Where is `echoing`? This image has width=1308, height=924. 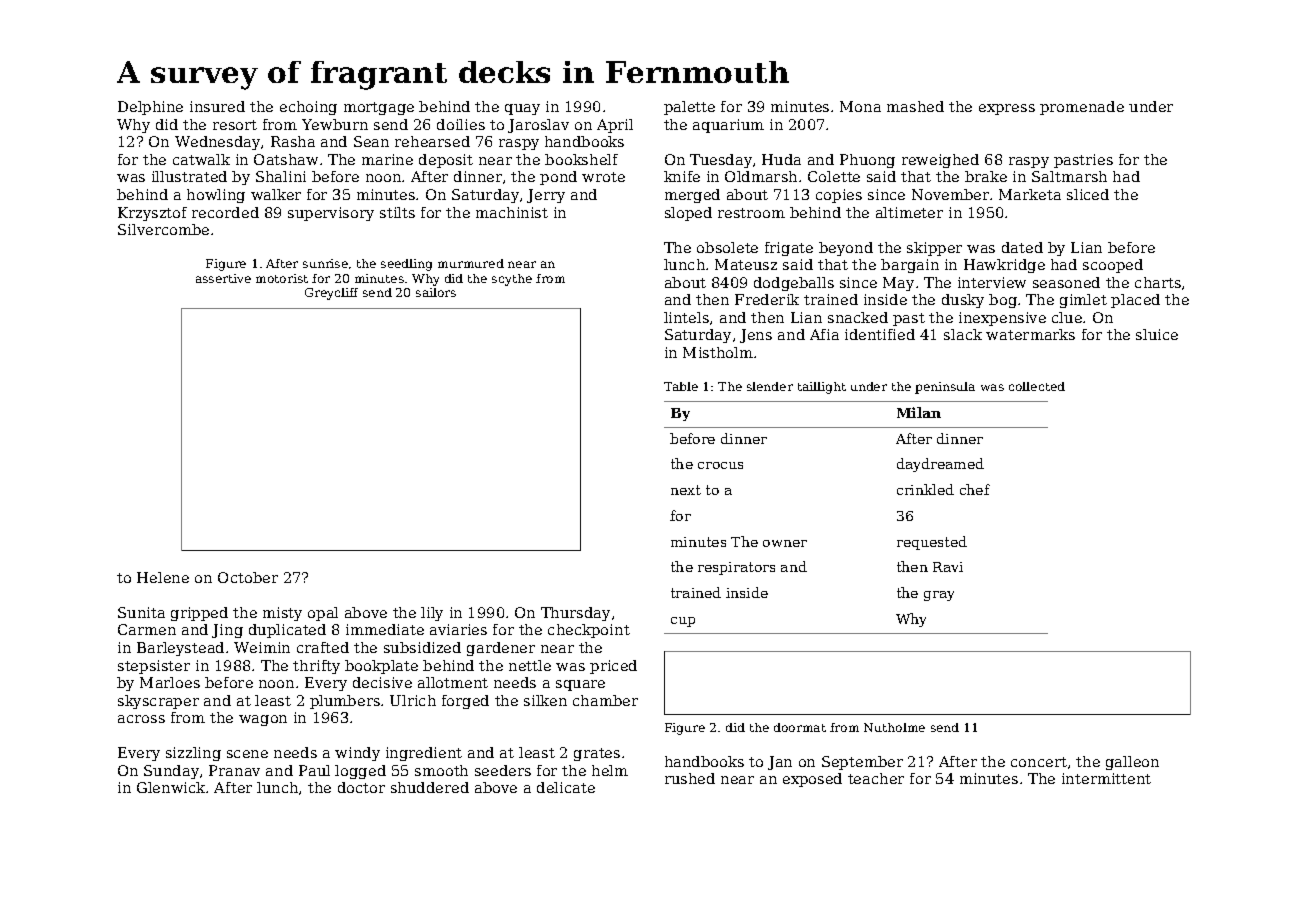
echoing is located at coordinates (308, 108).
